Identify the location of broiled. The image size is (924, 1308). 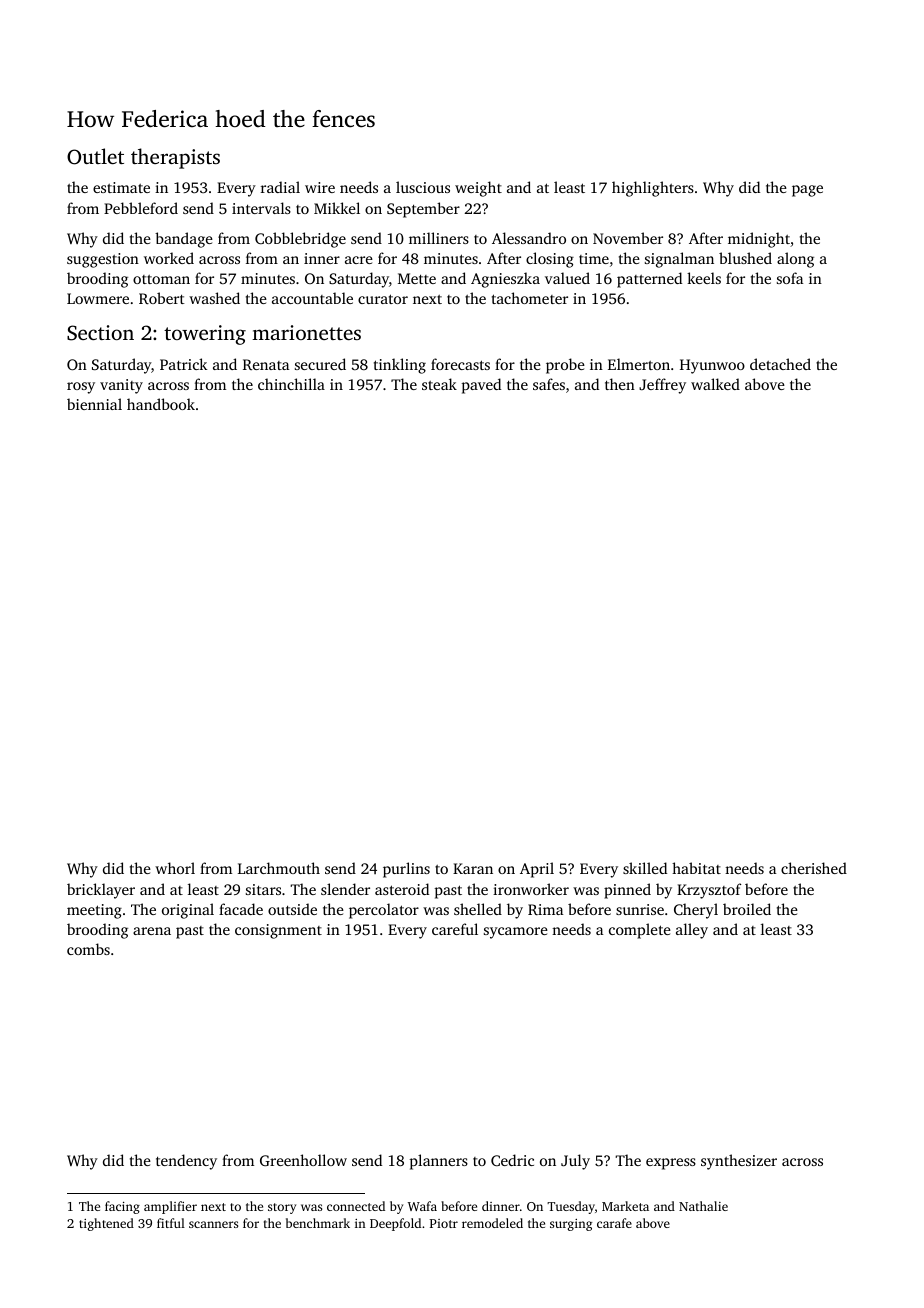
(747, 909).
